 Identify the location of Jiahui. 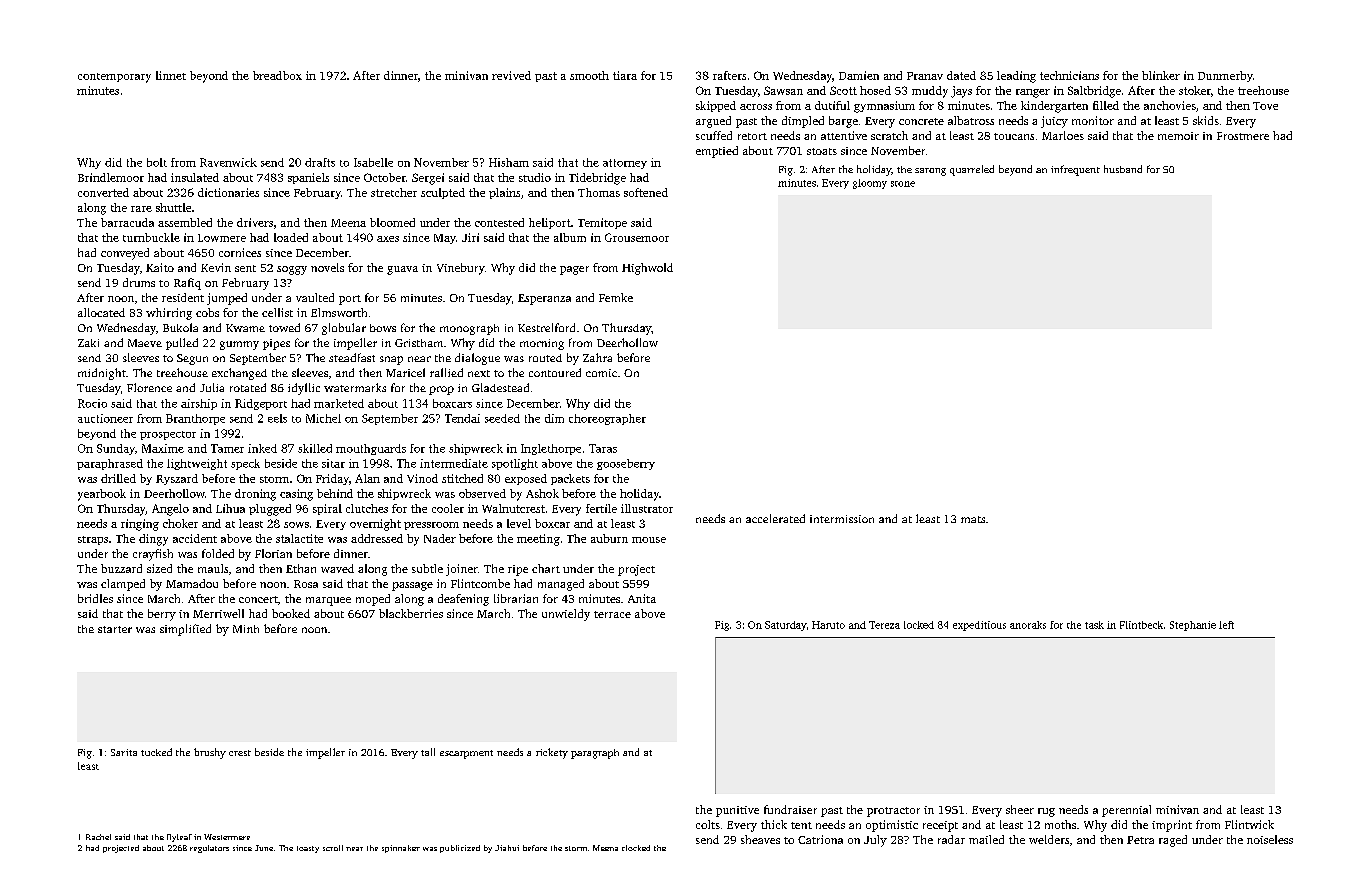
(507, 848).
